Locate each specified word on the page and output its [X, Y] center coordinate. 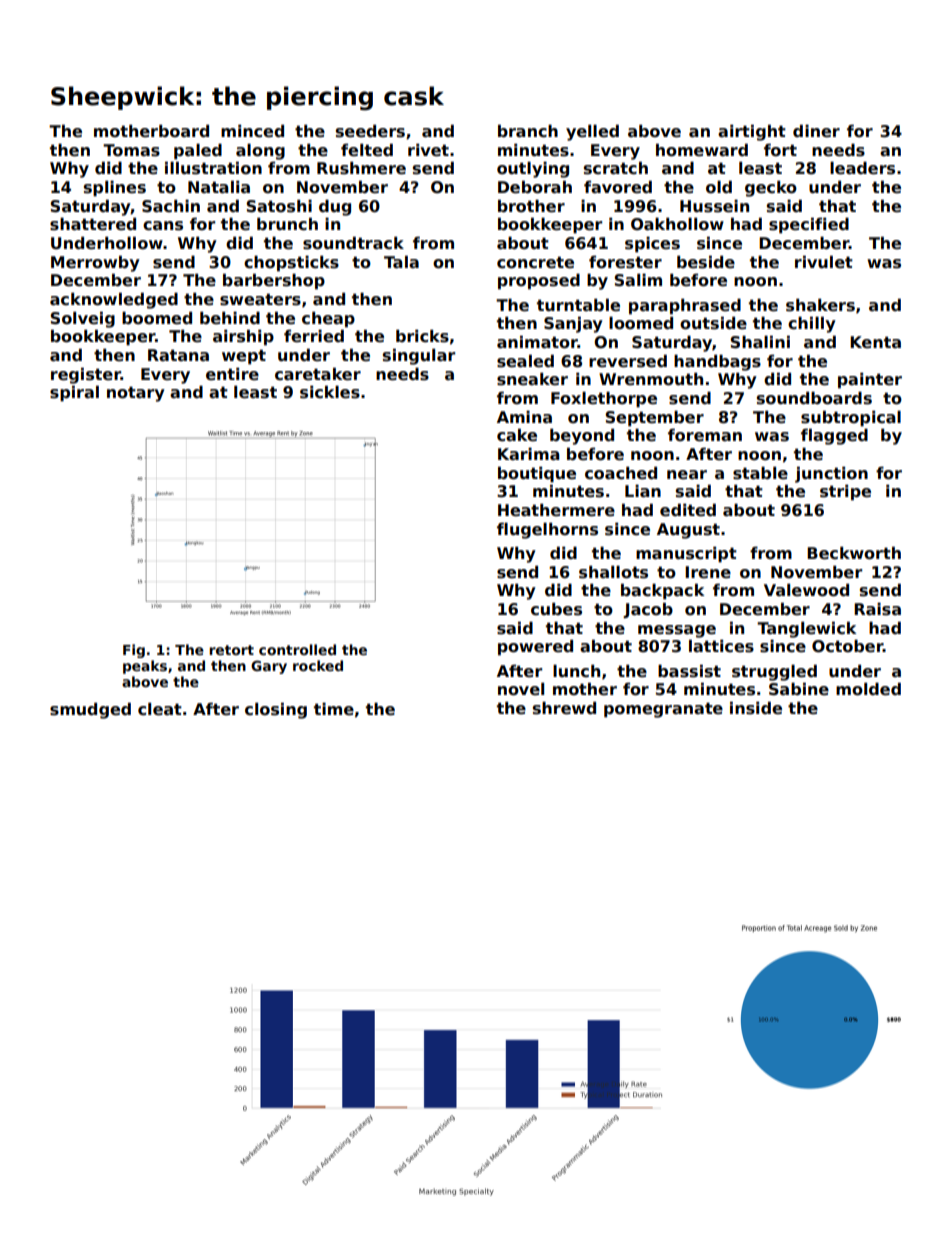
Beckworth [854, 553]
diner [816, 131]
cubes [556, 609]
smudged [90, 710]
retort [231, 650]
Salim [638, 280]
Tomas [131, 150]
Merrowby [95, 263]
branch [528, 131]
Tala [401, 261]
